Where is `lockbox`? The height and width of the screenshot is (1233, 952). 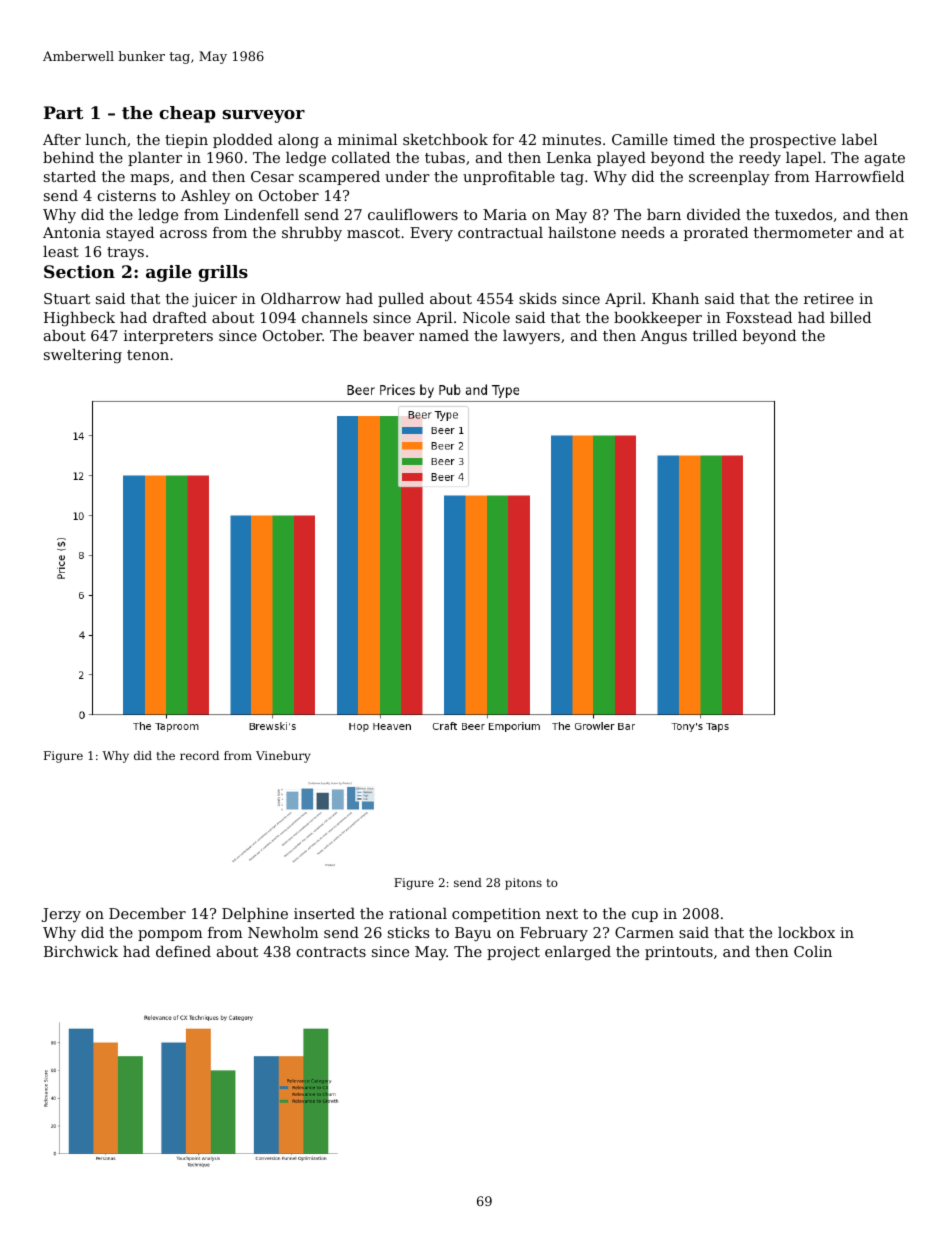 lockbox is located at coordinates (806, 932).
